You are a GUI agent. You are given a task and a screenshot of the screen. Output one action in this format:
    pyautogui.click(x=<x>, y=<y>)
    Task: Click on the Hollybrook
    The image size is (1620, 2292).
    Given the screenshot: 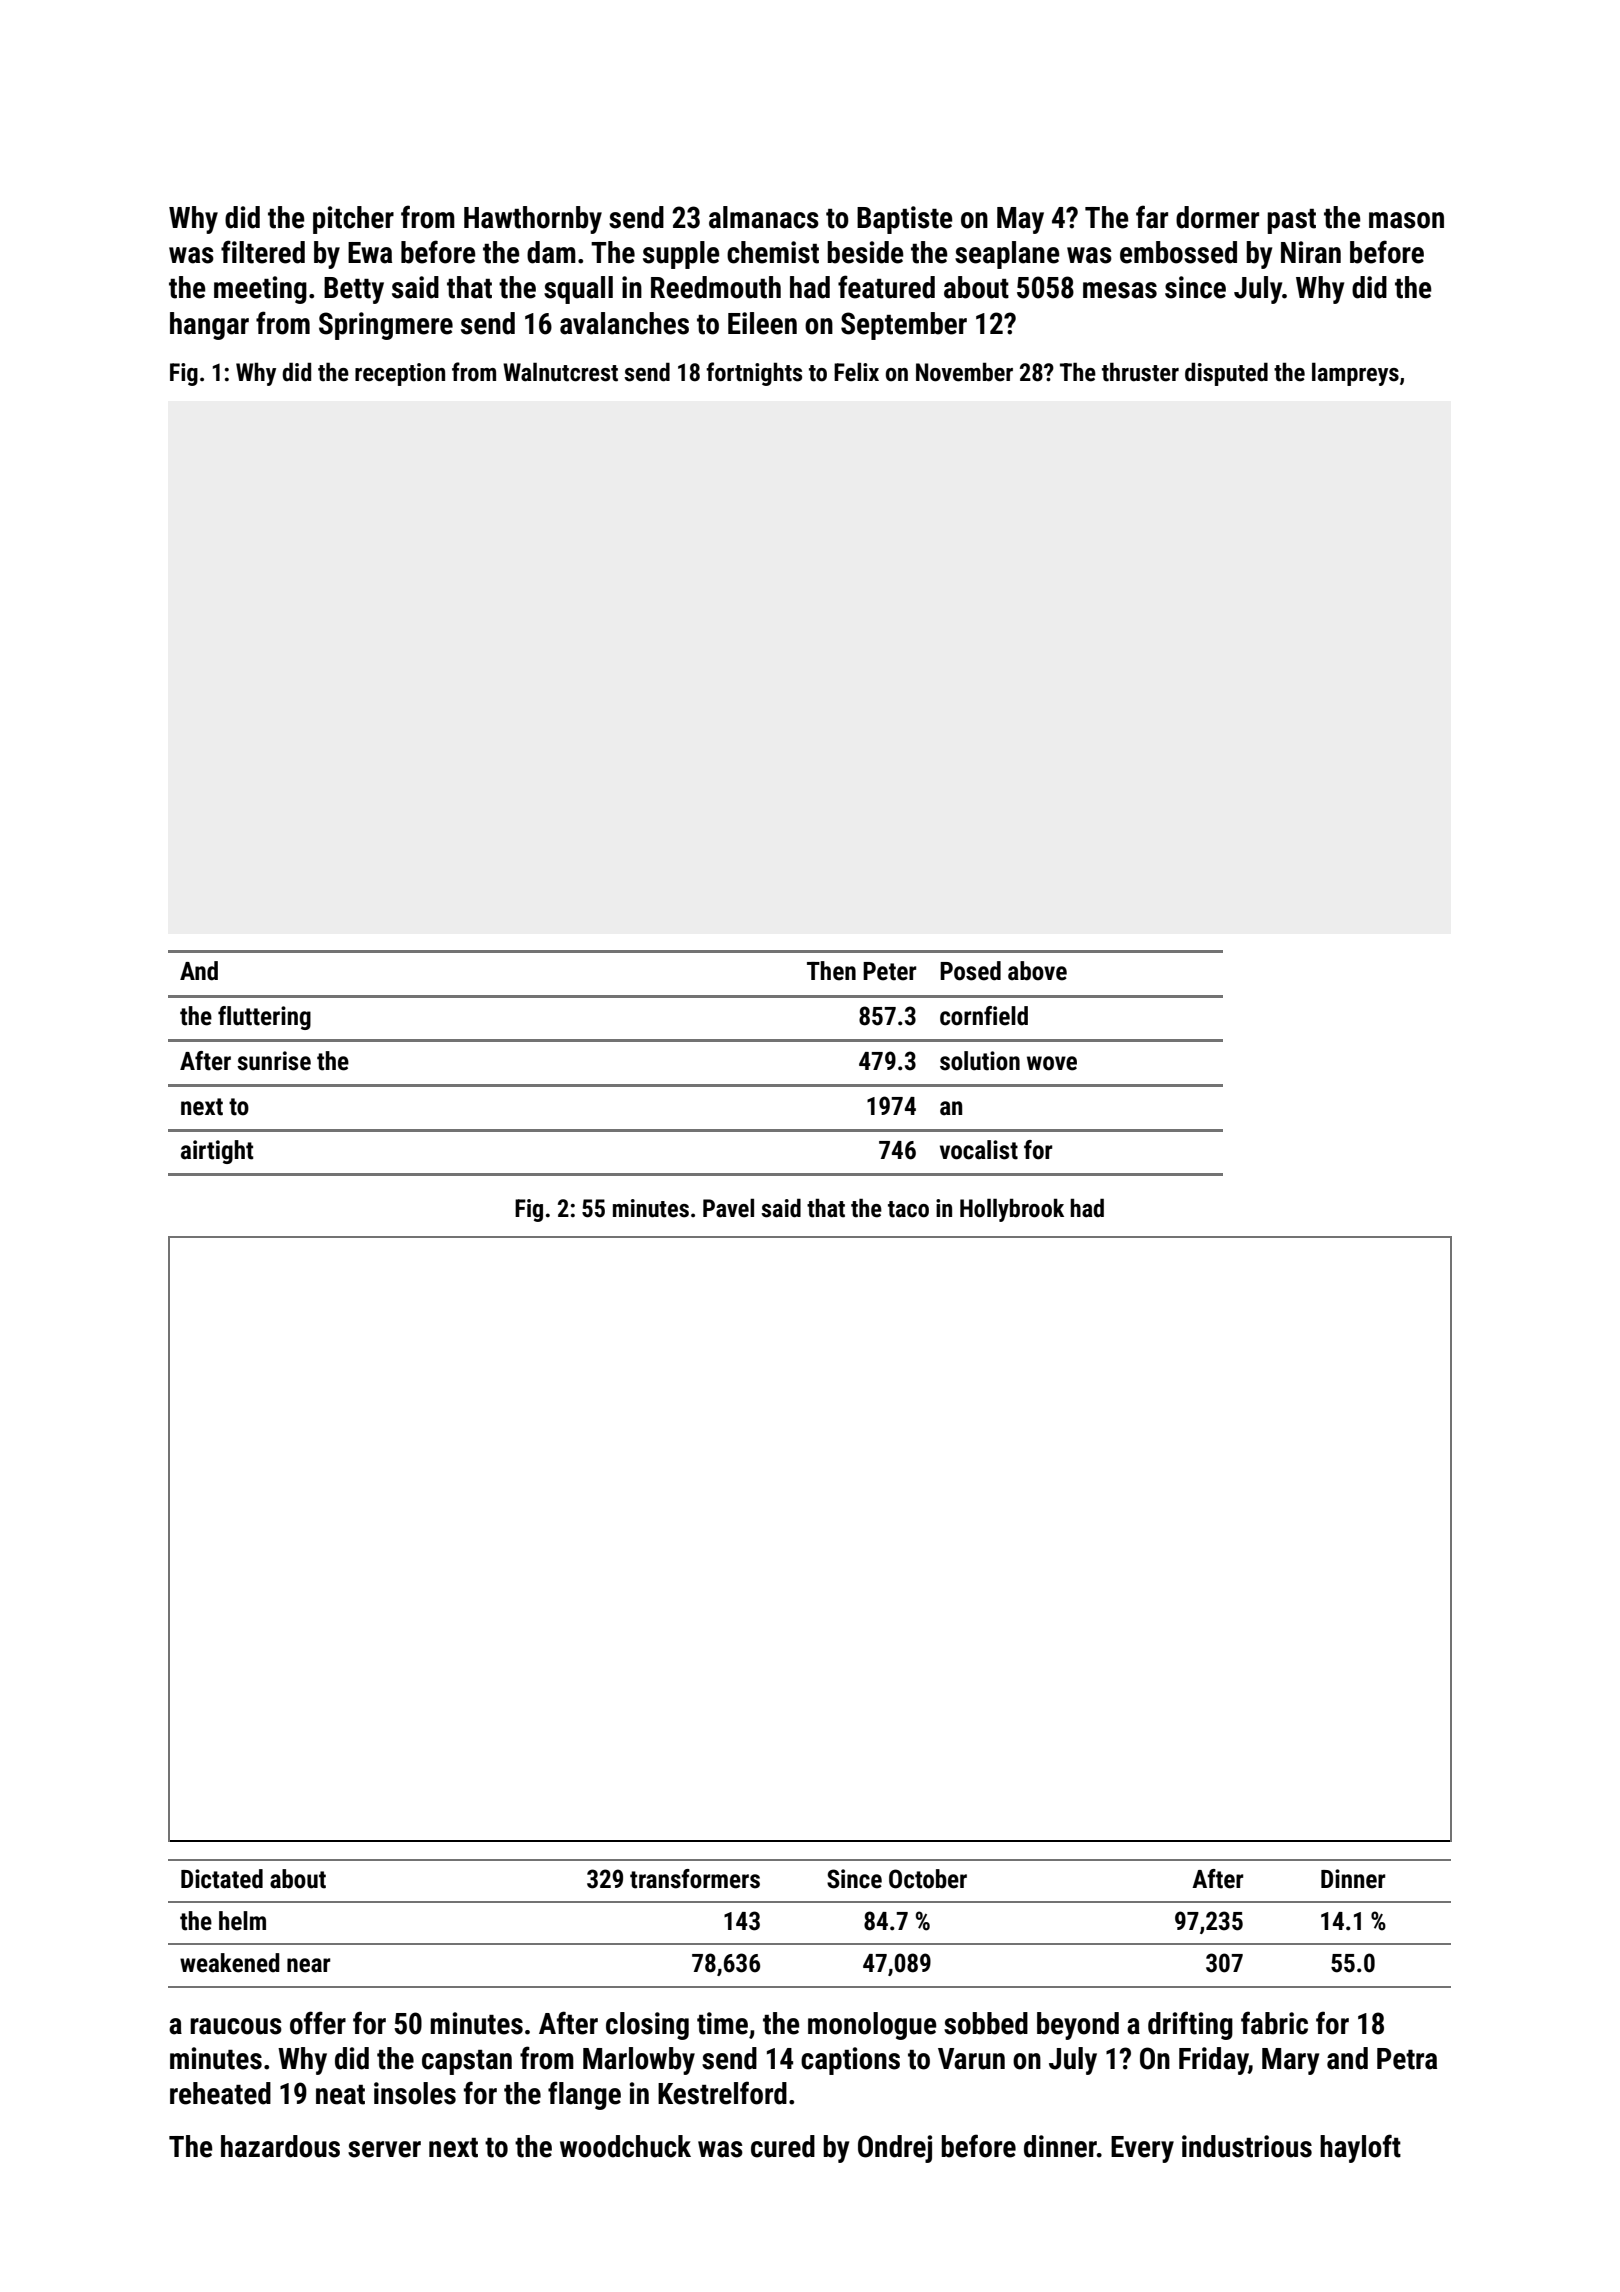 What is the action you would take?
    pyautogui.click(x=1012, y=1210)
